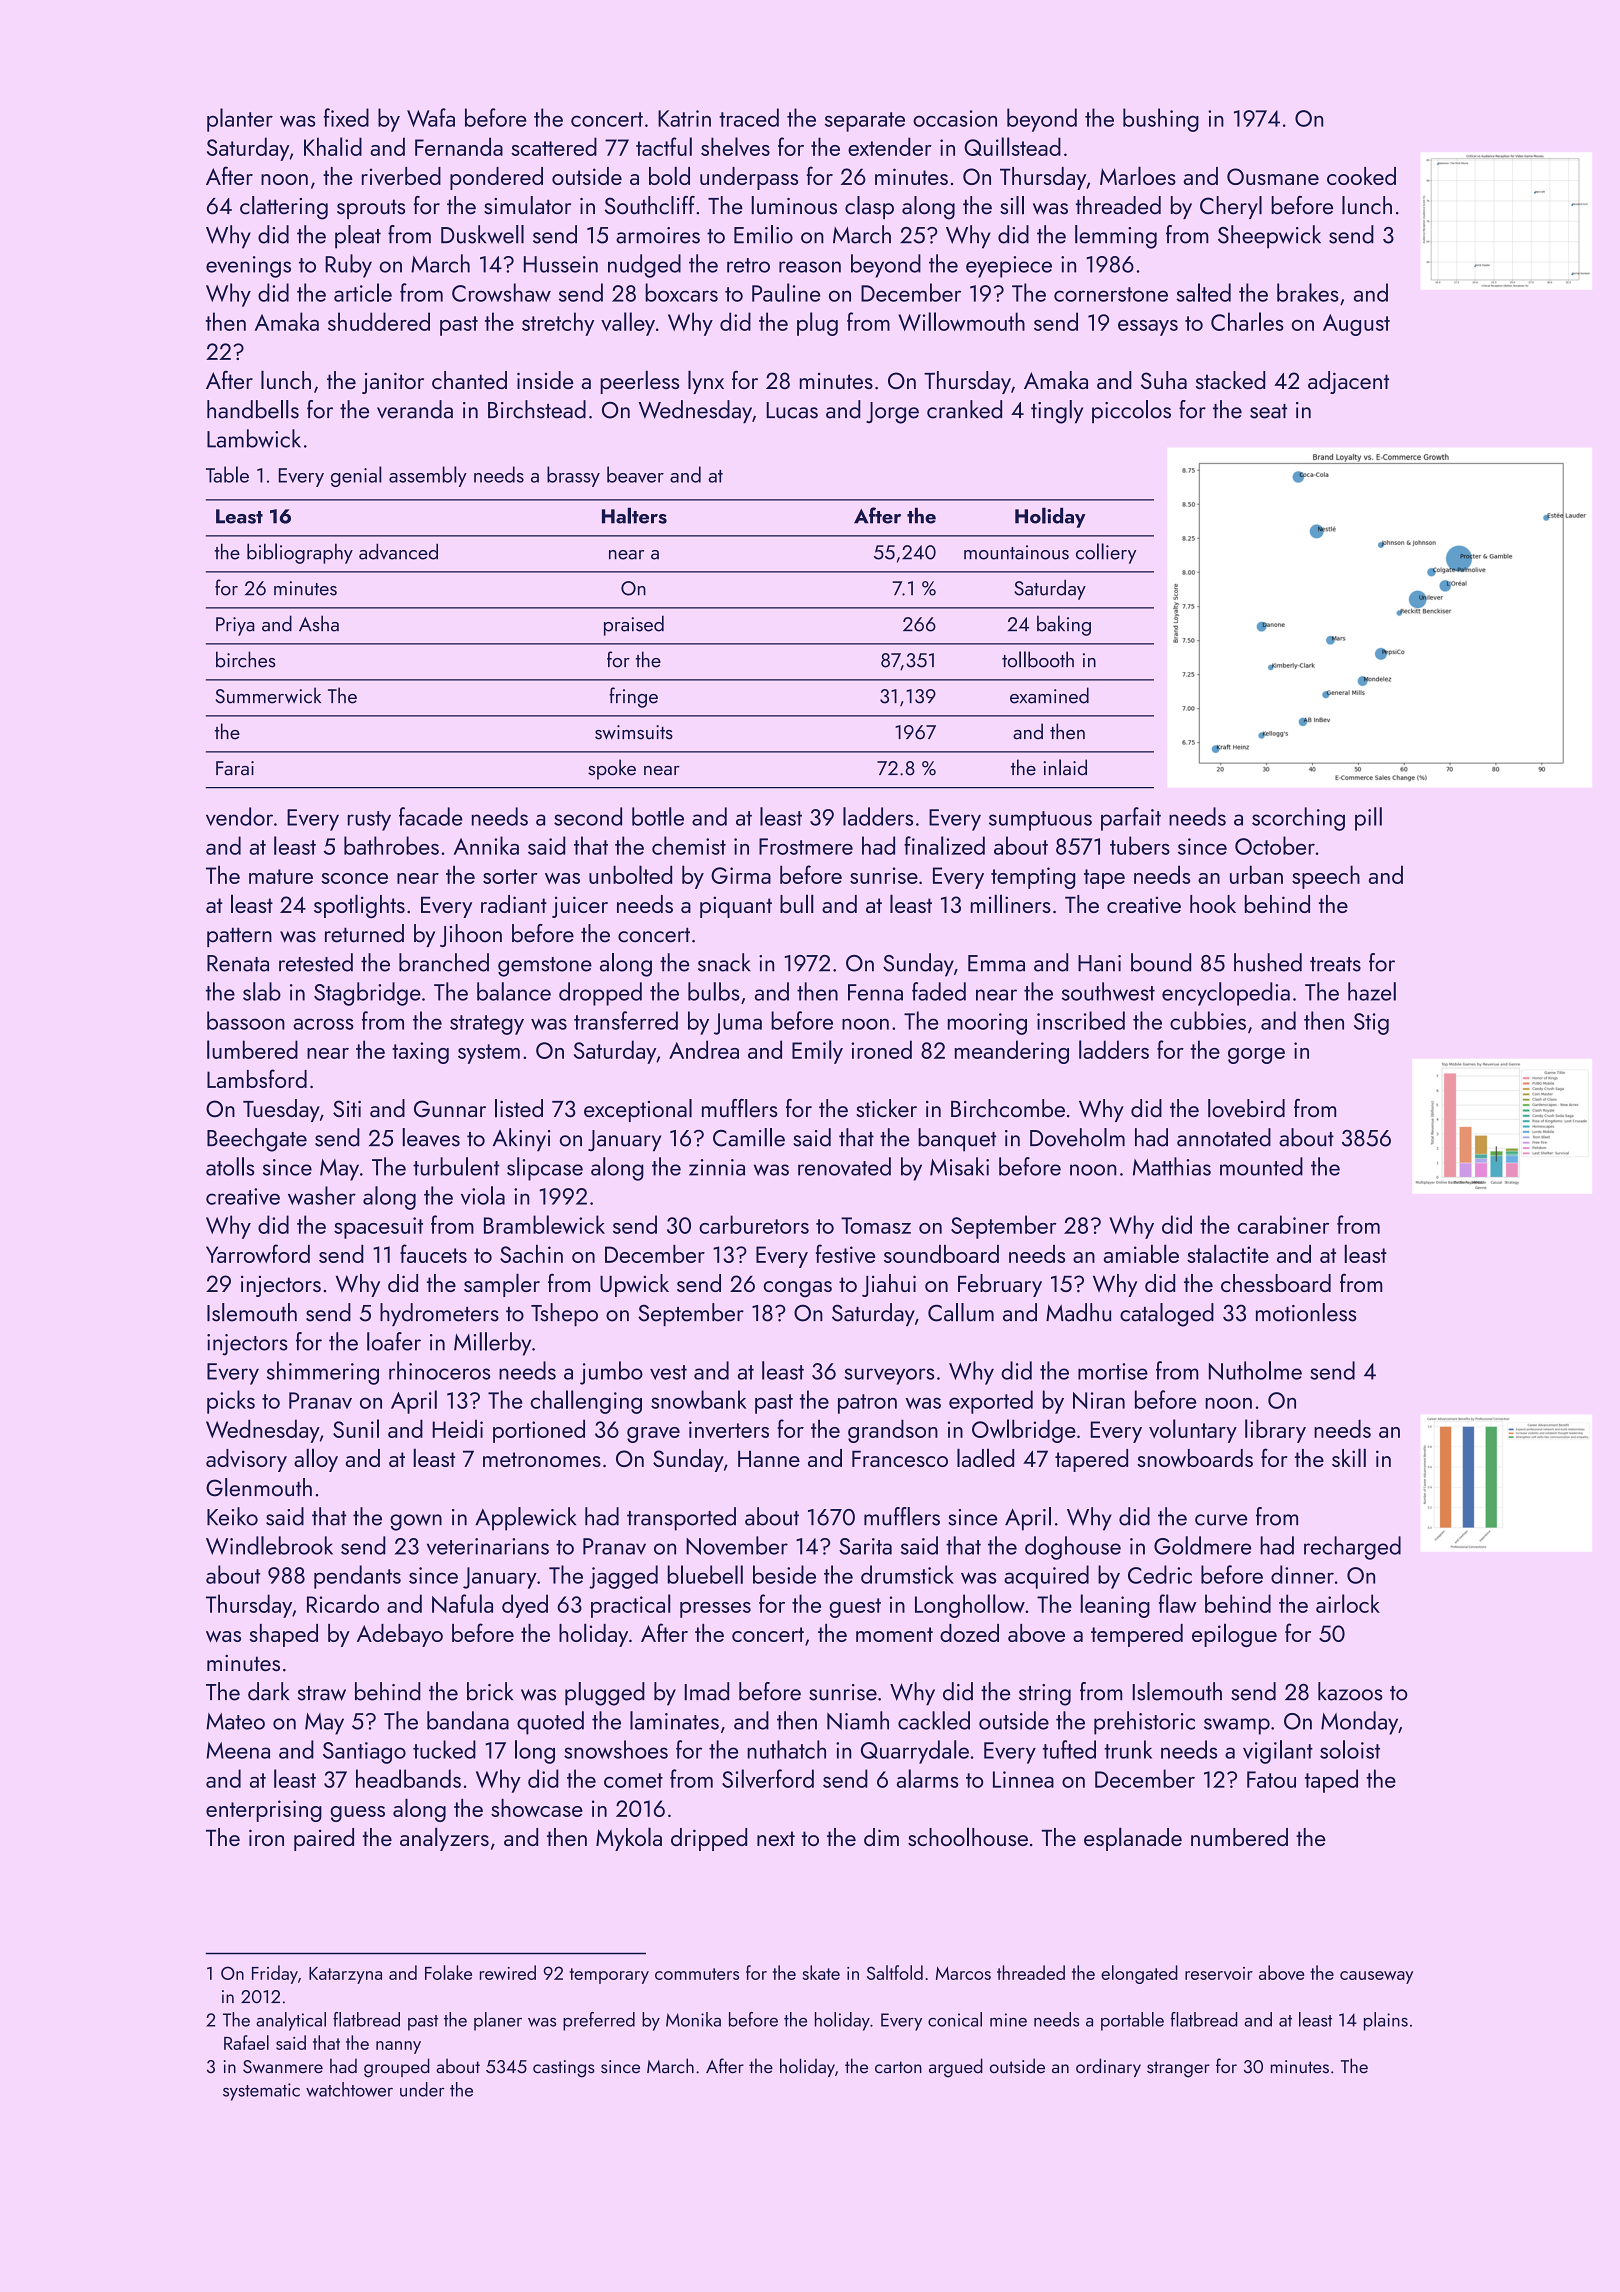  What do you see at coordinates (1141, 1254) in the screenshot?
I see `amiable` at bounding box center [1141, 1254].
